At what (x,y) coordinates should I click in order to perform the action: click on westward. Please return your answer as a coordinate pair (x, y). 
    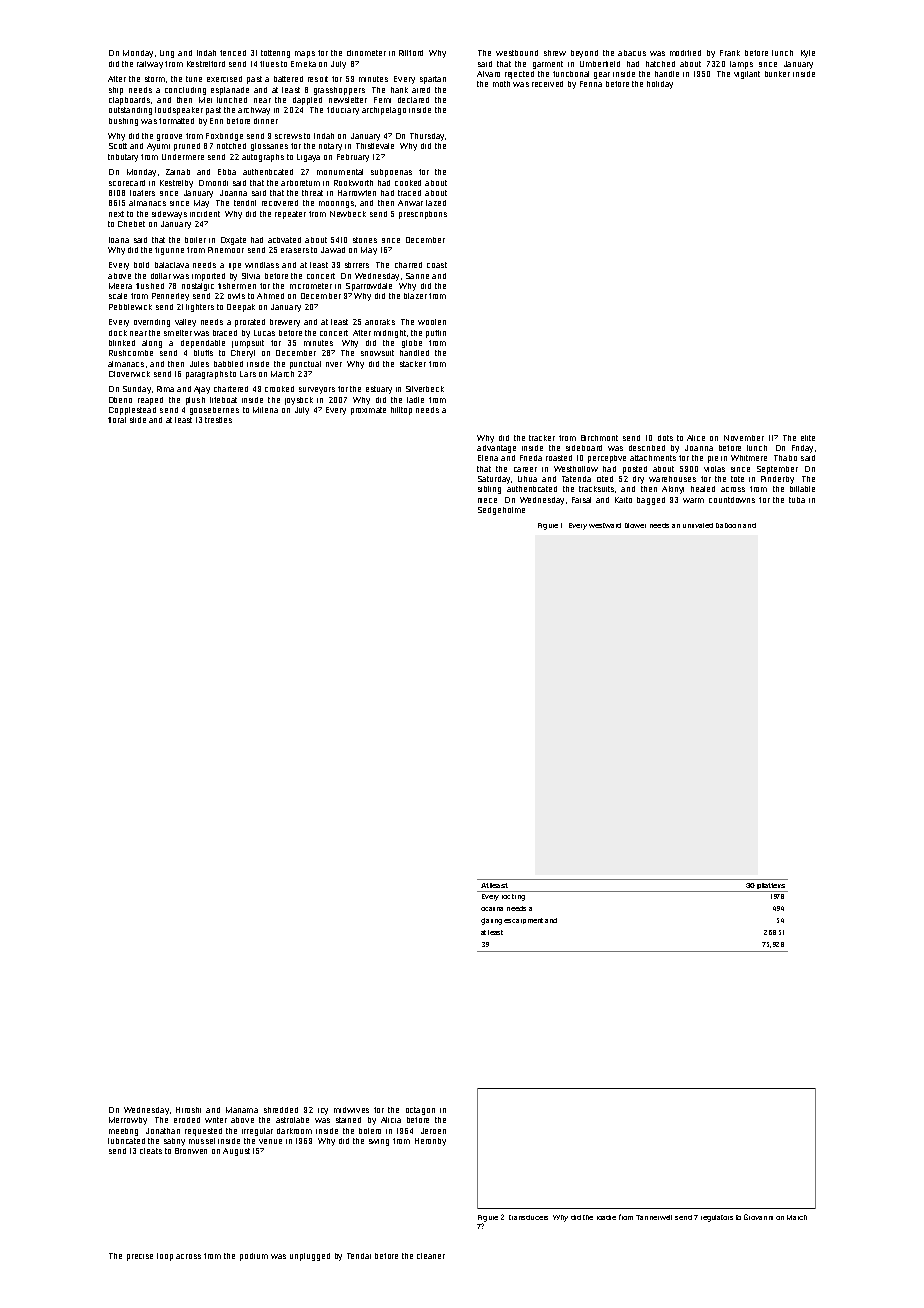
    Looking at the image, I should click on (605, 525).
